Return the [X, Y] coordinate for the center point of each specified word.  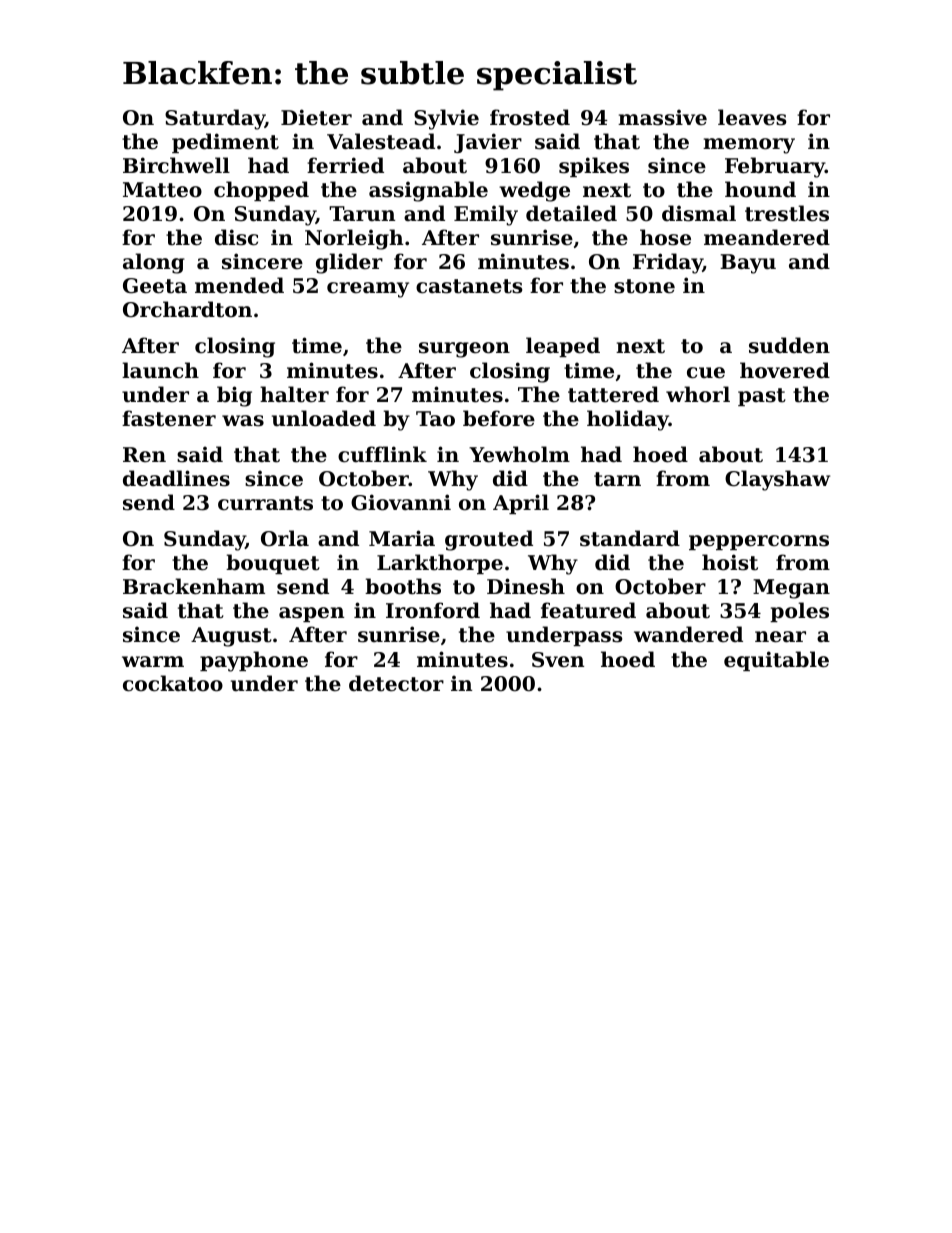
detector [396, 683]
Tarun [362, 214]
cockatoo [173, 683]
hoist [730, 562]
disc [236, 237]
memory [749, 146]
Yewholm [519, 454]
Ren [144, 454]
